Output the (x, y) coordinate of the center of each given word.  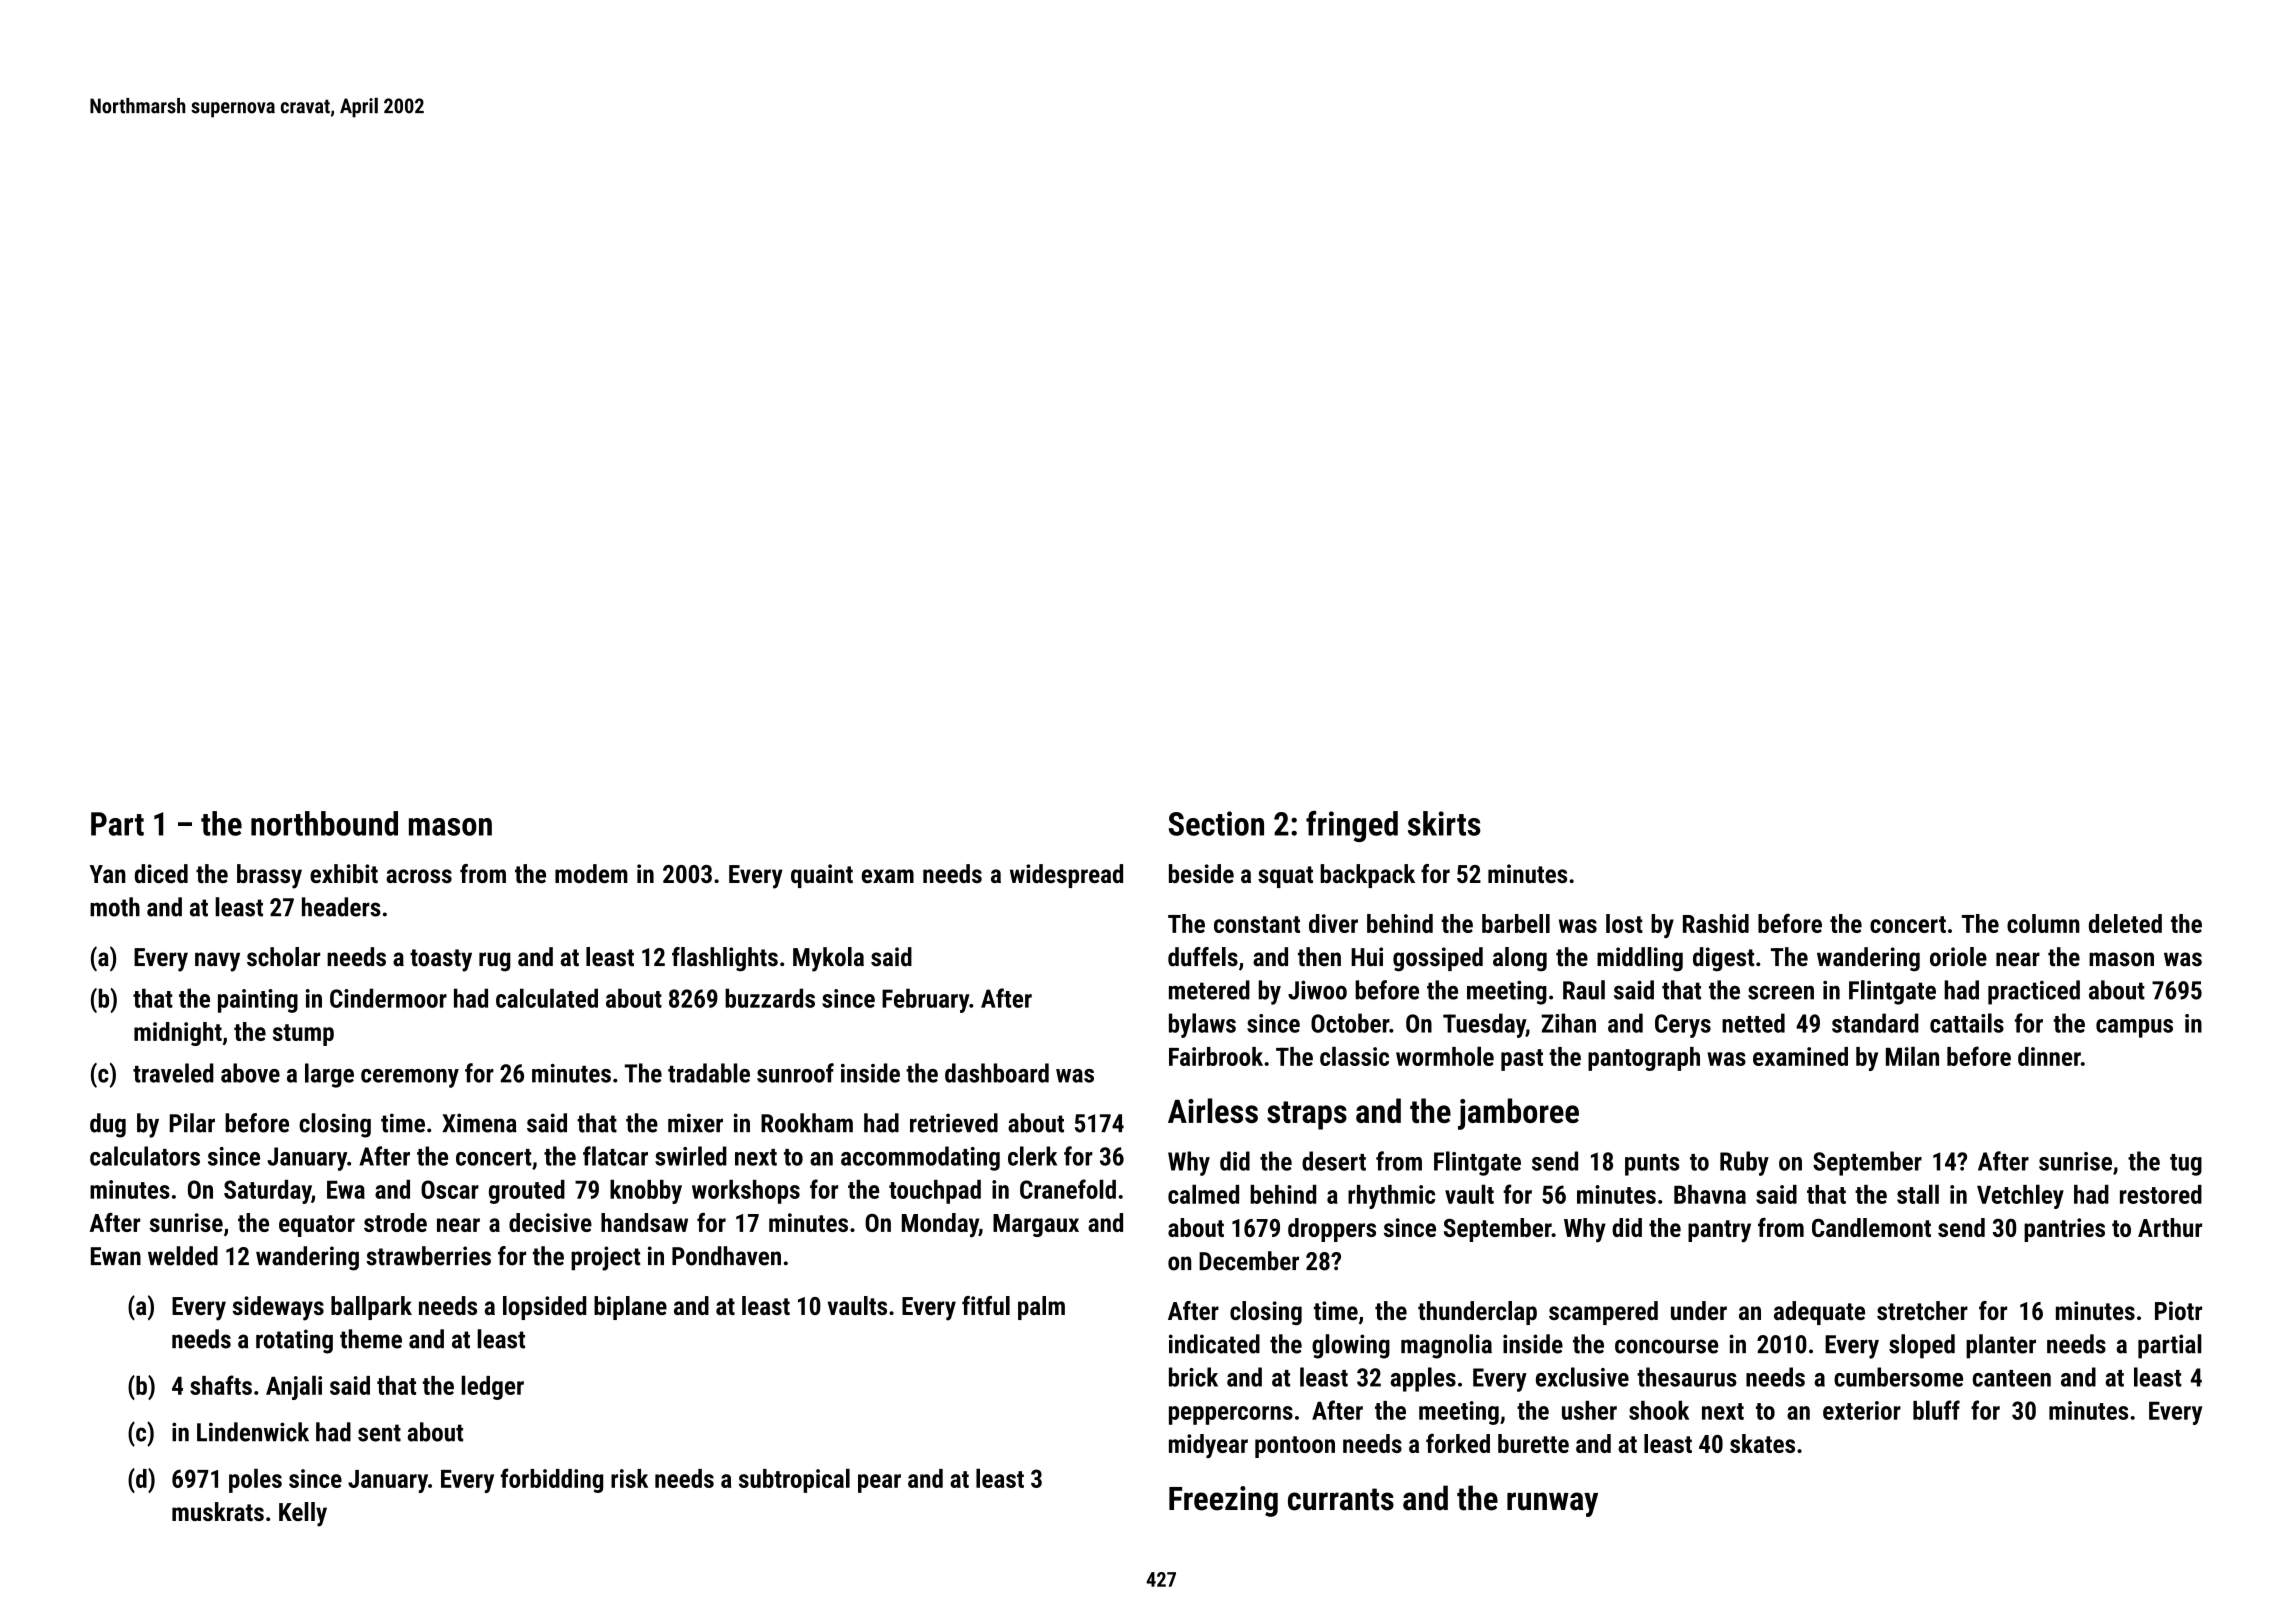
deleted (2125, 923)
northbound (324, 823)
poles (255, 1480)
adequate (1819, 1313)
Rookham (807, 1123)
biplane (630, 1308)
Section (1216, 823)
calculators (145, 1156)
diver (1333, 923)
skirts (1444, 823)
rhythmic (1391, 1197)
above (250, 1073)
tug (2186, 1165)
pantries (2064, 1230)
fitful (986, 1305)
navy (217, 962)
